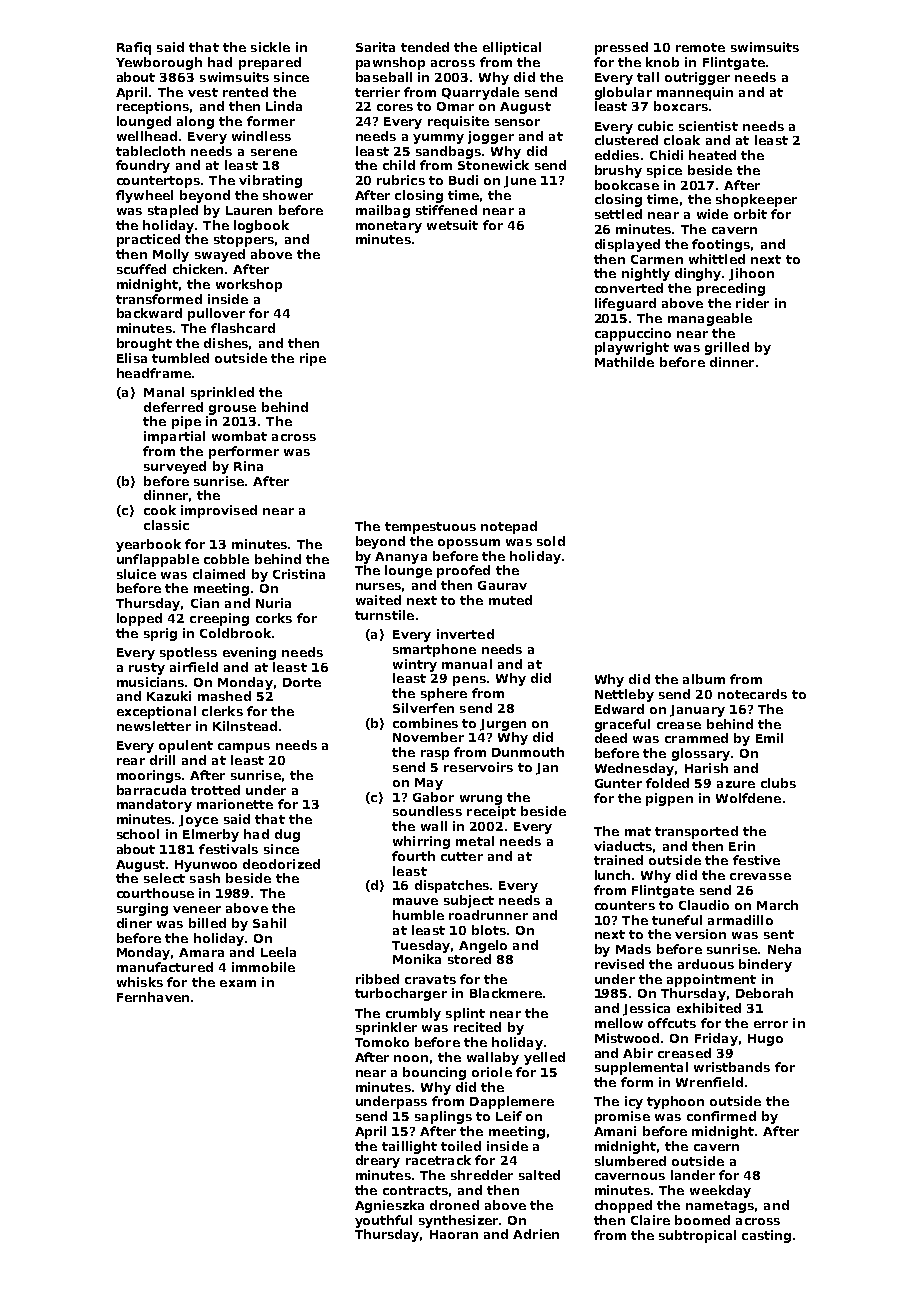 The width and height of the screenshot is (924, 1308). I want to click on graceful, so click(622, 725).
